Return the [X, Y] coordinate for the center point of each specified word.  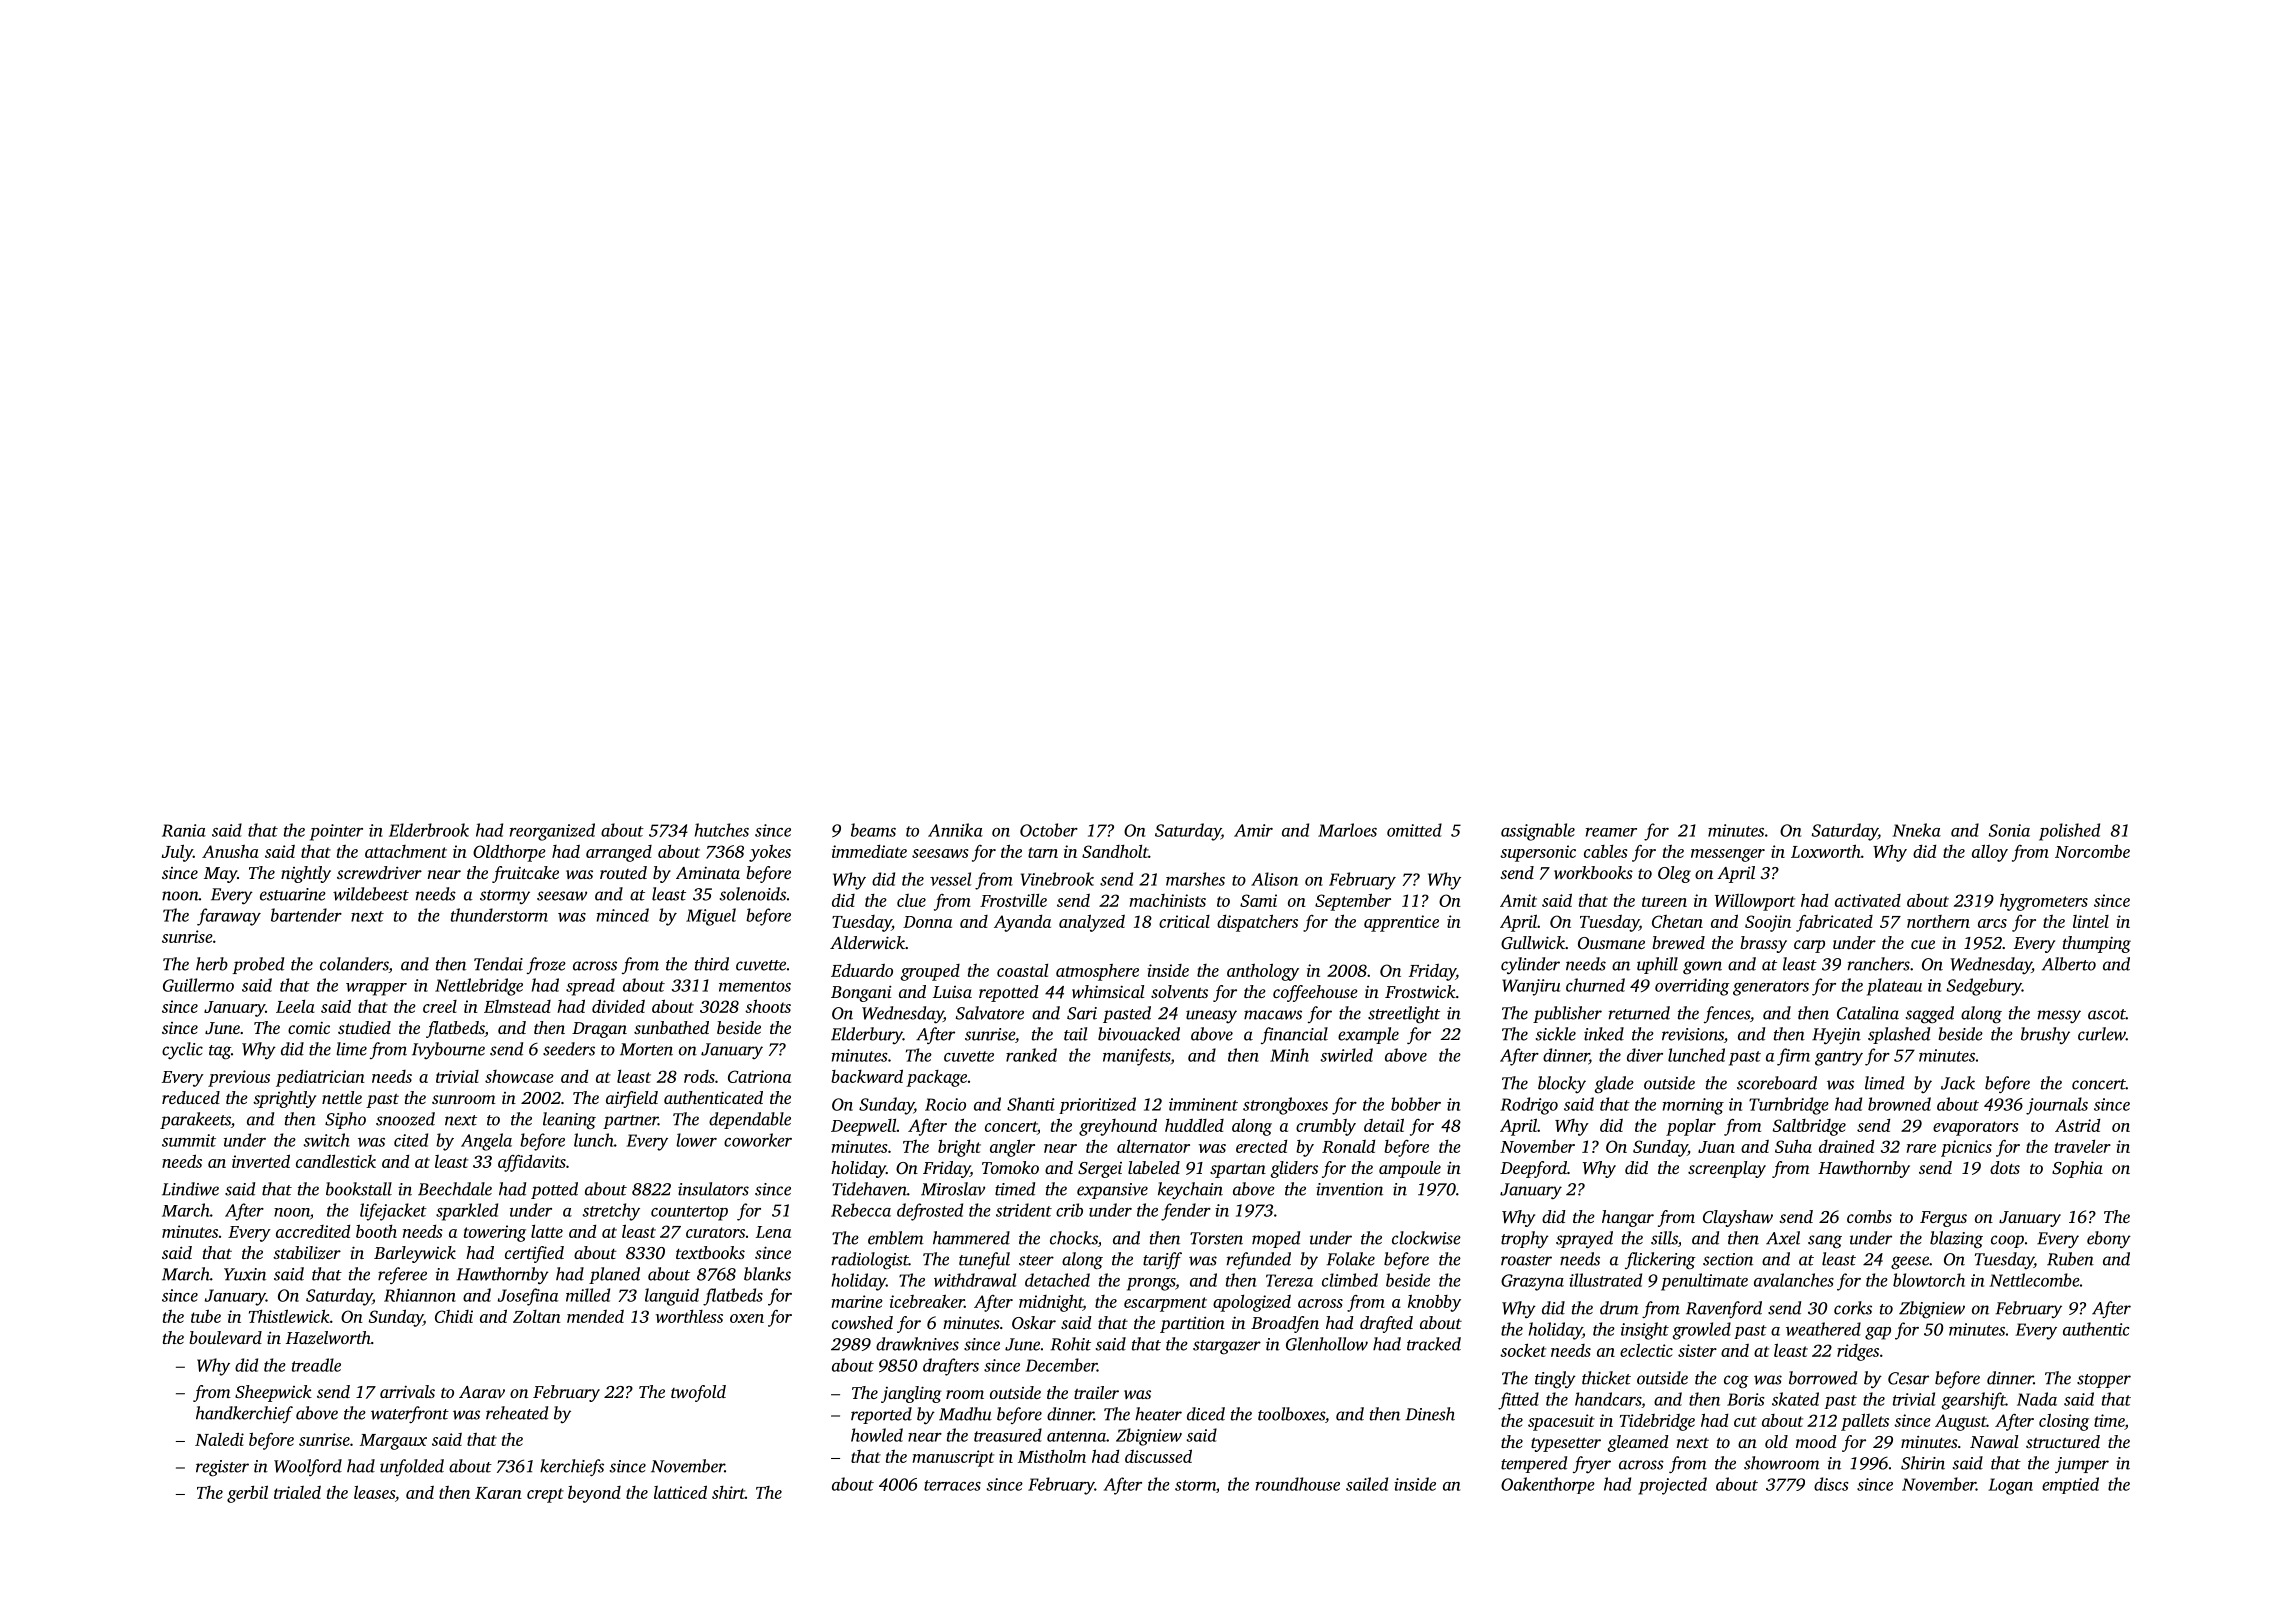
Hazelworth [328, 1337]
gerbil [247, 1494]
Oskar [1034, 1322]
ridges [1858, 1352]
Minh [1289, 1055]
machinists [1167, 900]
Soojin [1768, 923]
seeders [569, 1049]
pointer [336, 832]
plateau [1894, 987]
